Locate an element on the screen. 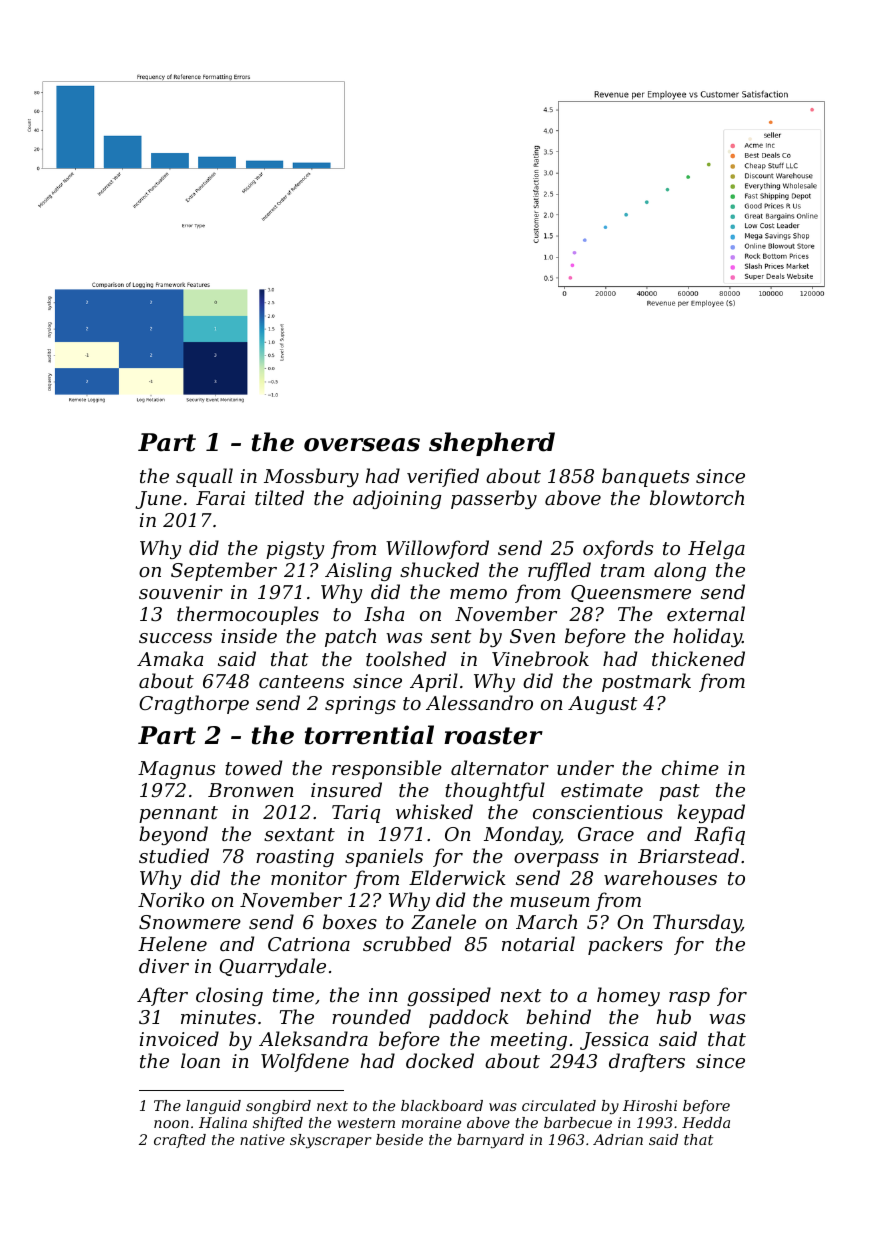  Mossbury is located at coordinates (311, 477).
